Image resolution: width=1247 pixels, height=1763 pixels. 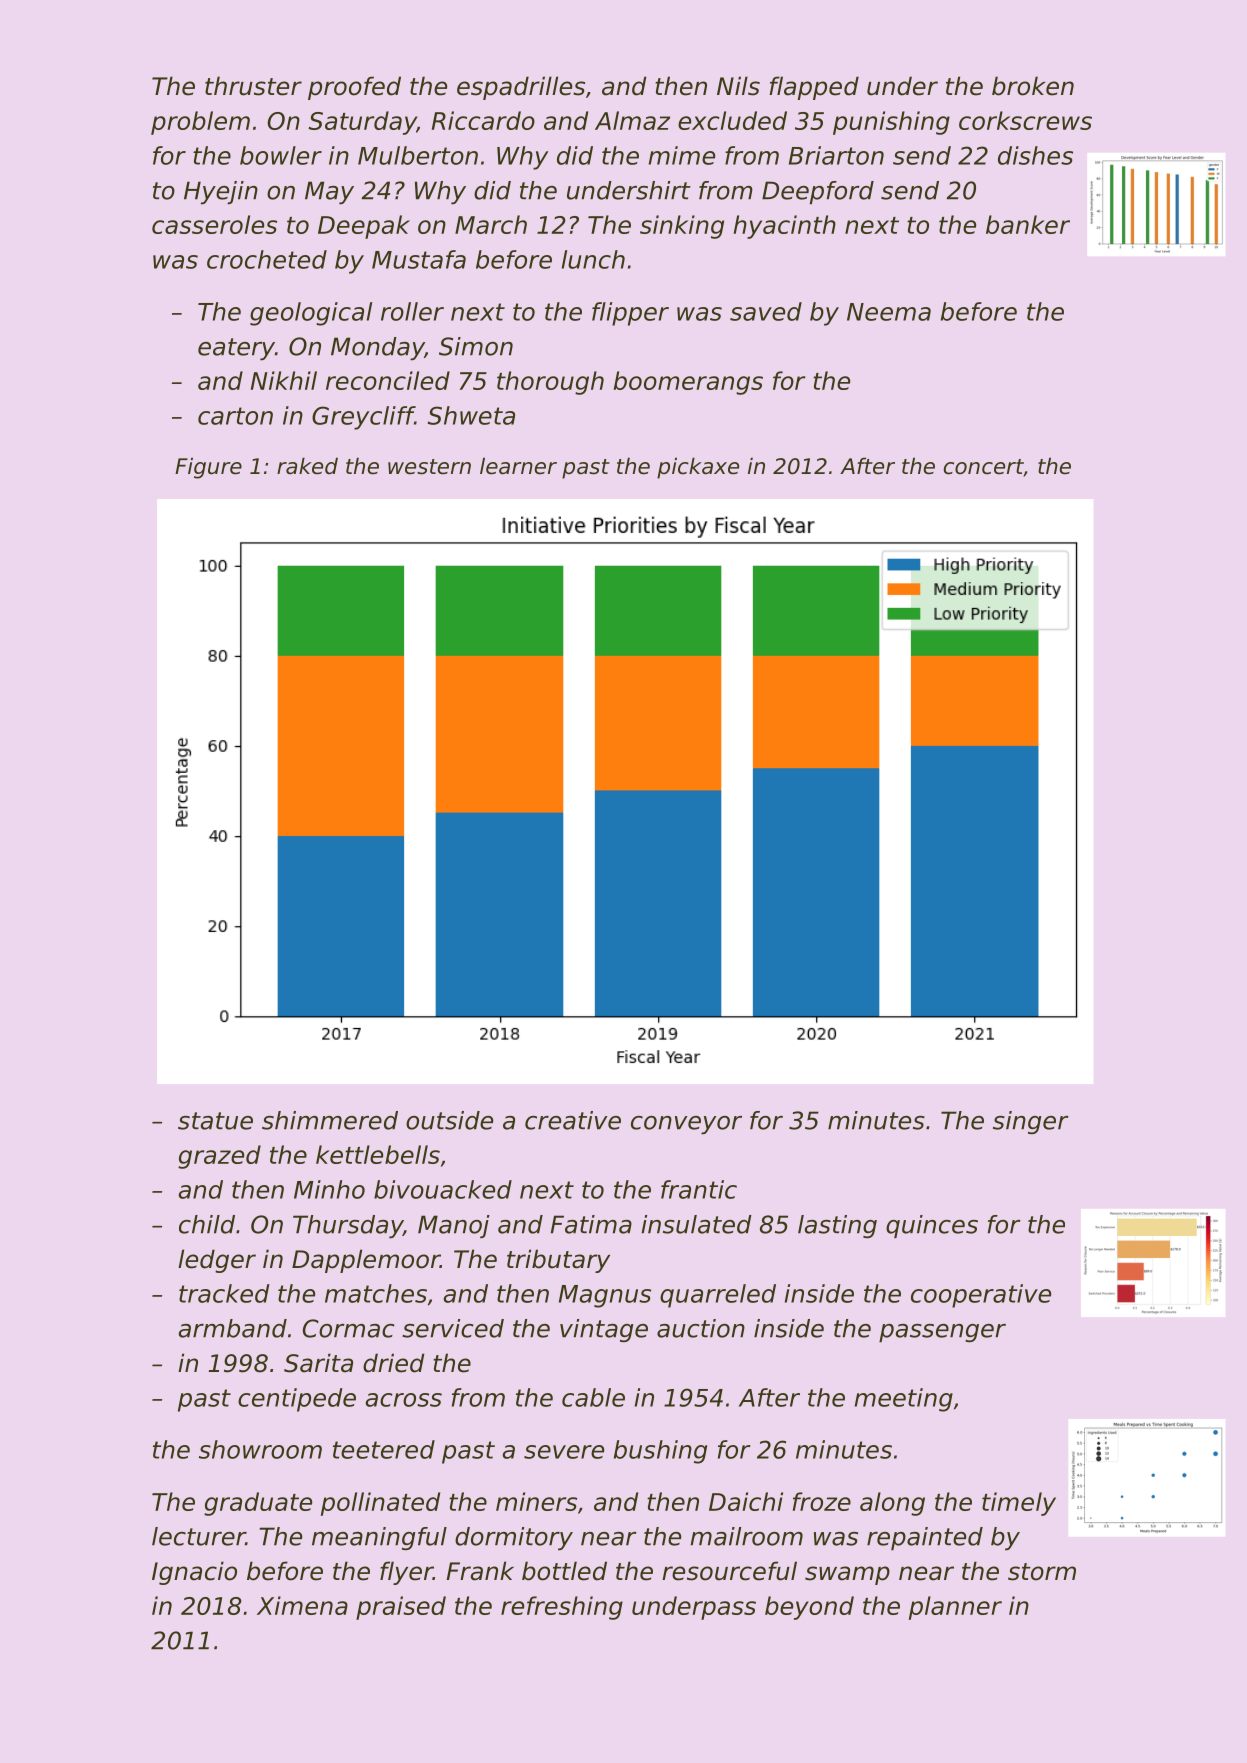 I want to click on shimmered, so click(x=330, y=1120).
